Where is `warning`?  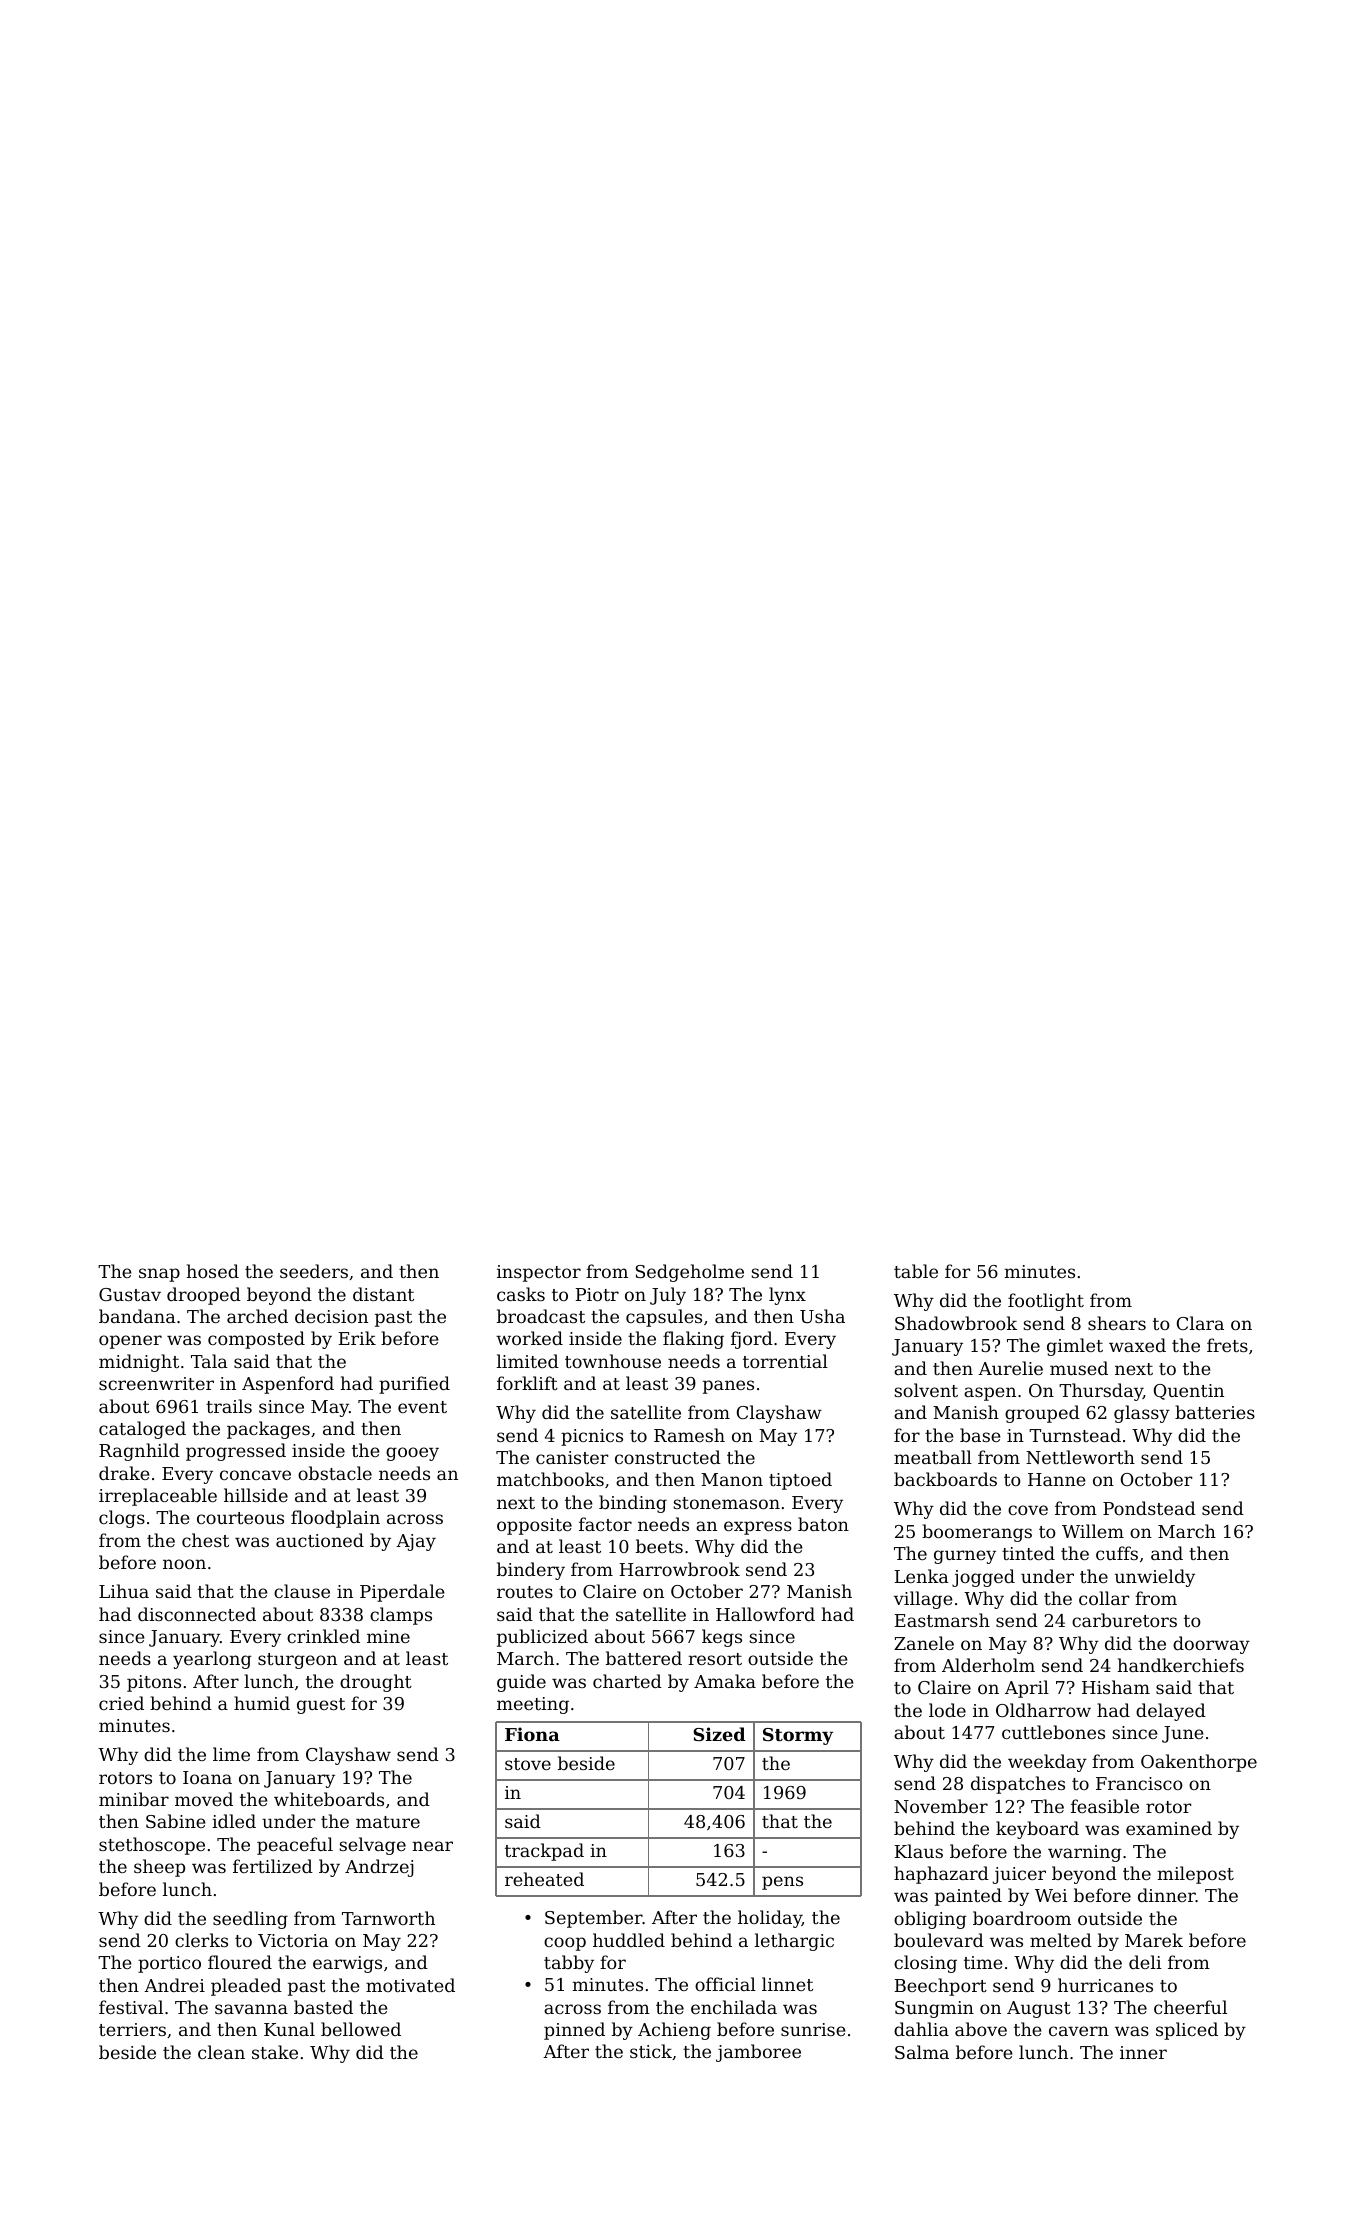 warning is located at coordinates (1084, 1853).
